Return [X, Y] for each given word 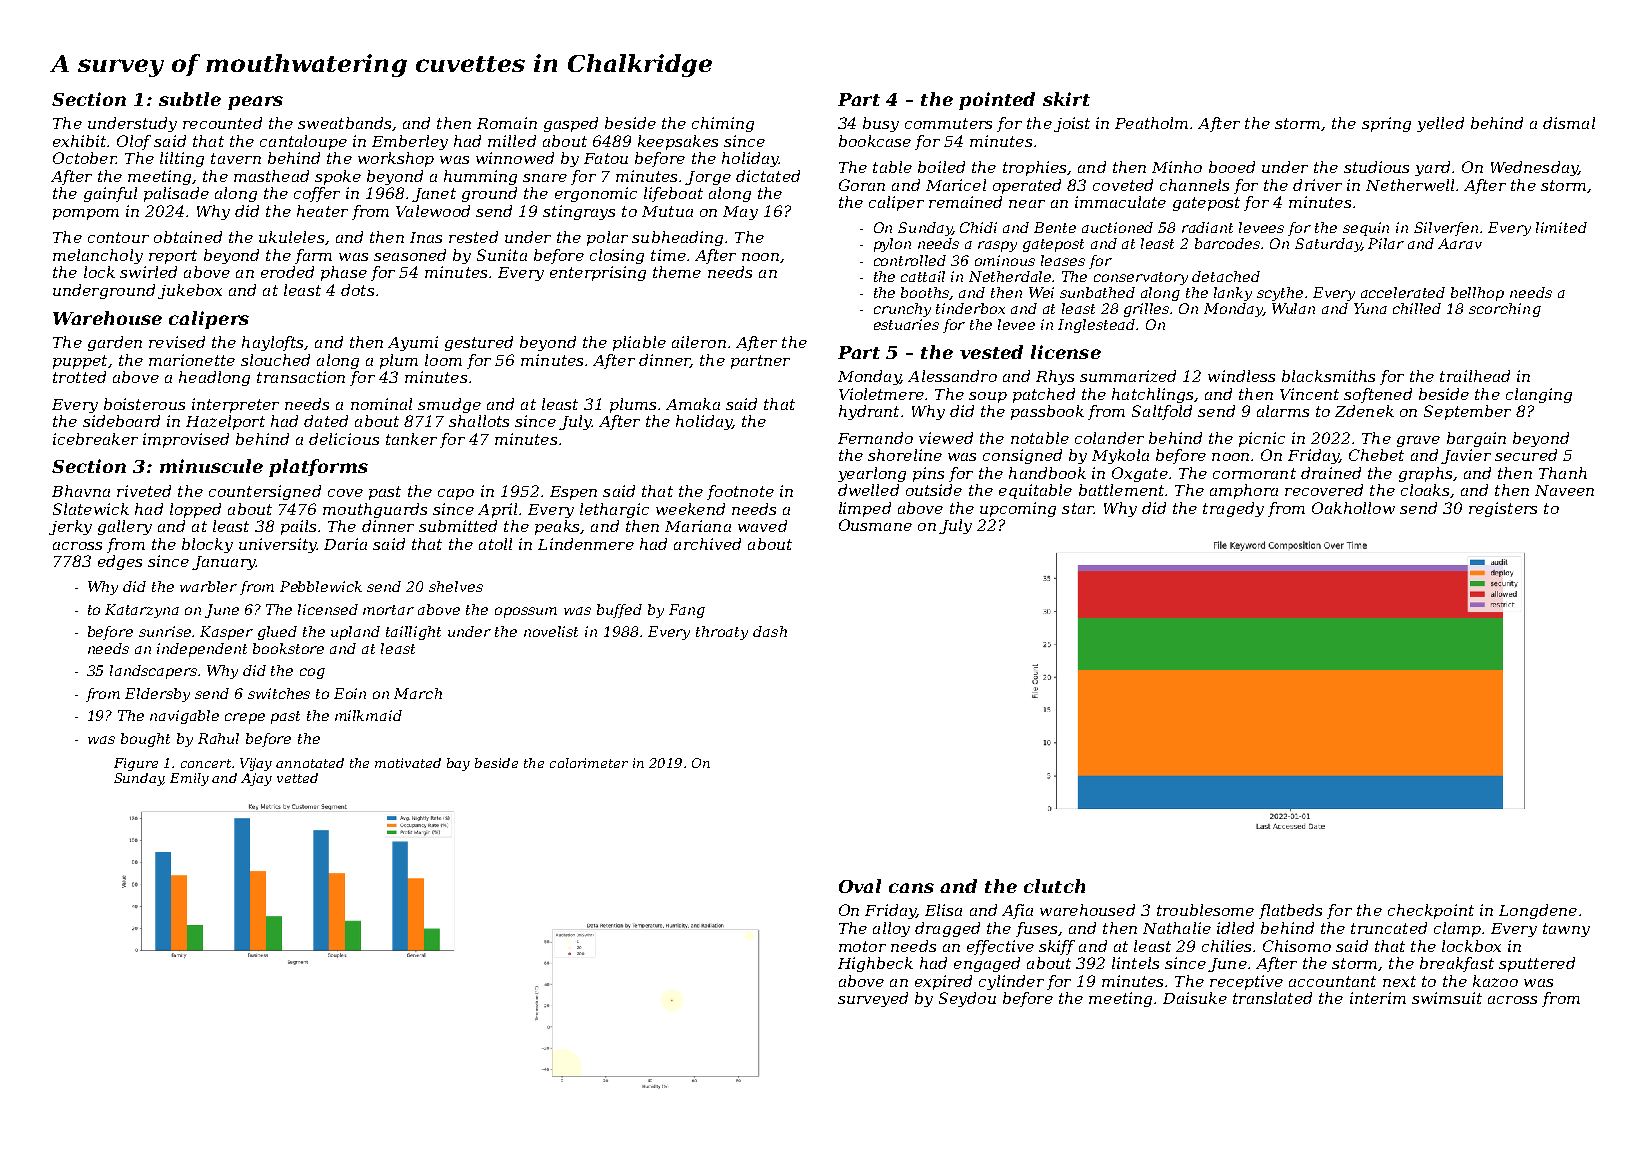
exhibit [79, 141]
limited [1561, 227]
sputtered [1537, 964]
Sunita [502, 255]
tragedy [1233, 509]
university [277, 545]
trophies [1034, 168]
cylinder [1011, 982]
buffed [619, 611]
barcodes [1227, 243]
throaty [722, 633]
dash [770, 631]
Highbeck [875, 964]
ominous [1005, 260]
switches [279, 693]
